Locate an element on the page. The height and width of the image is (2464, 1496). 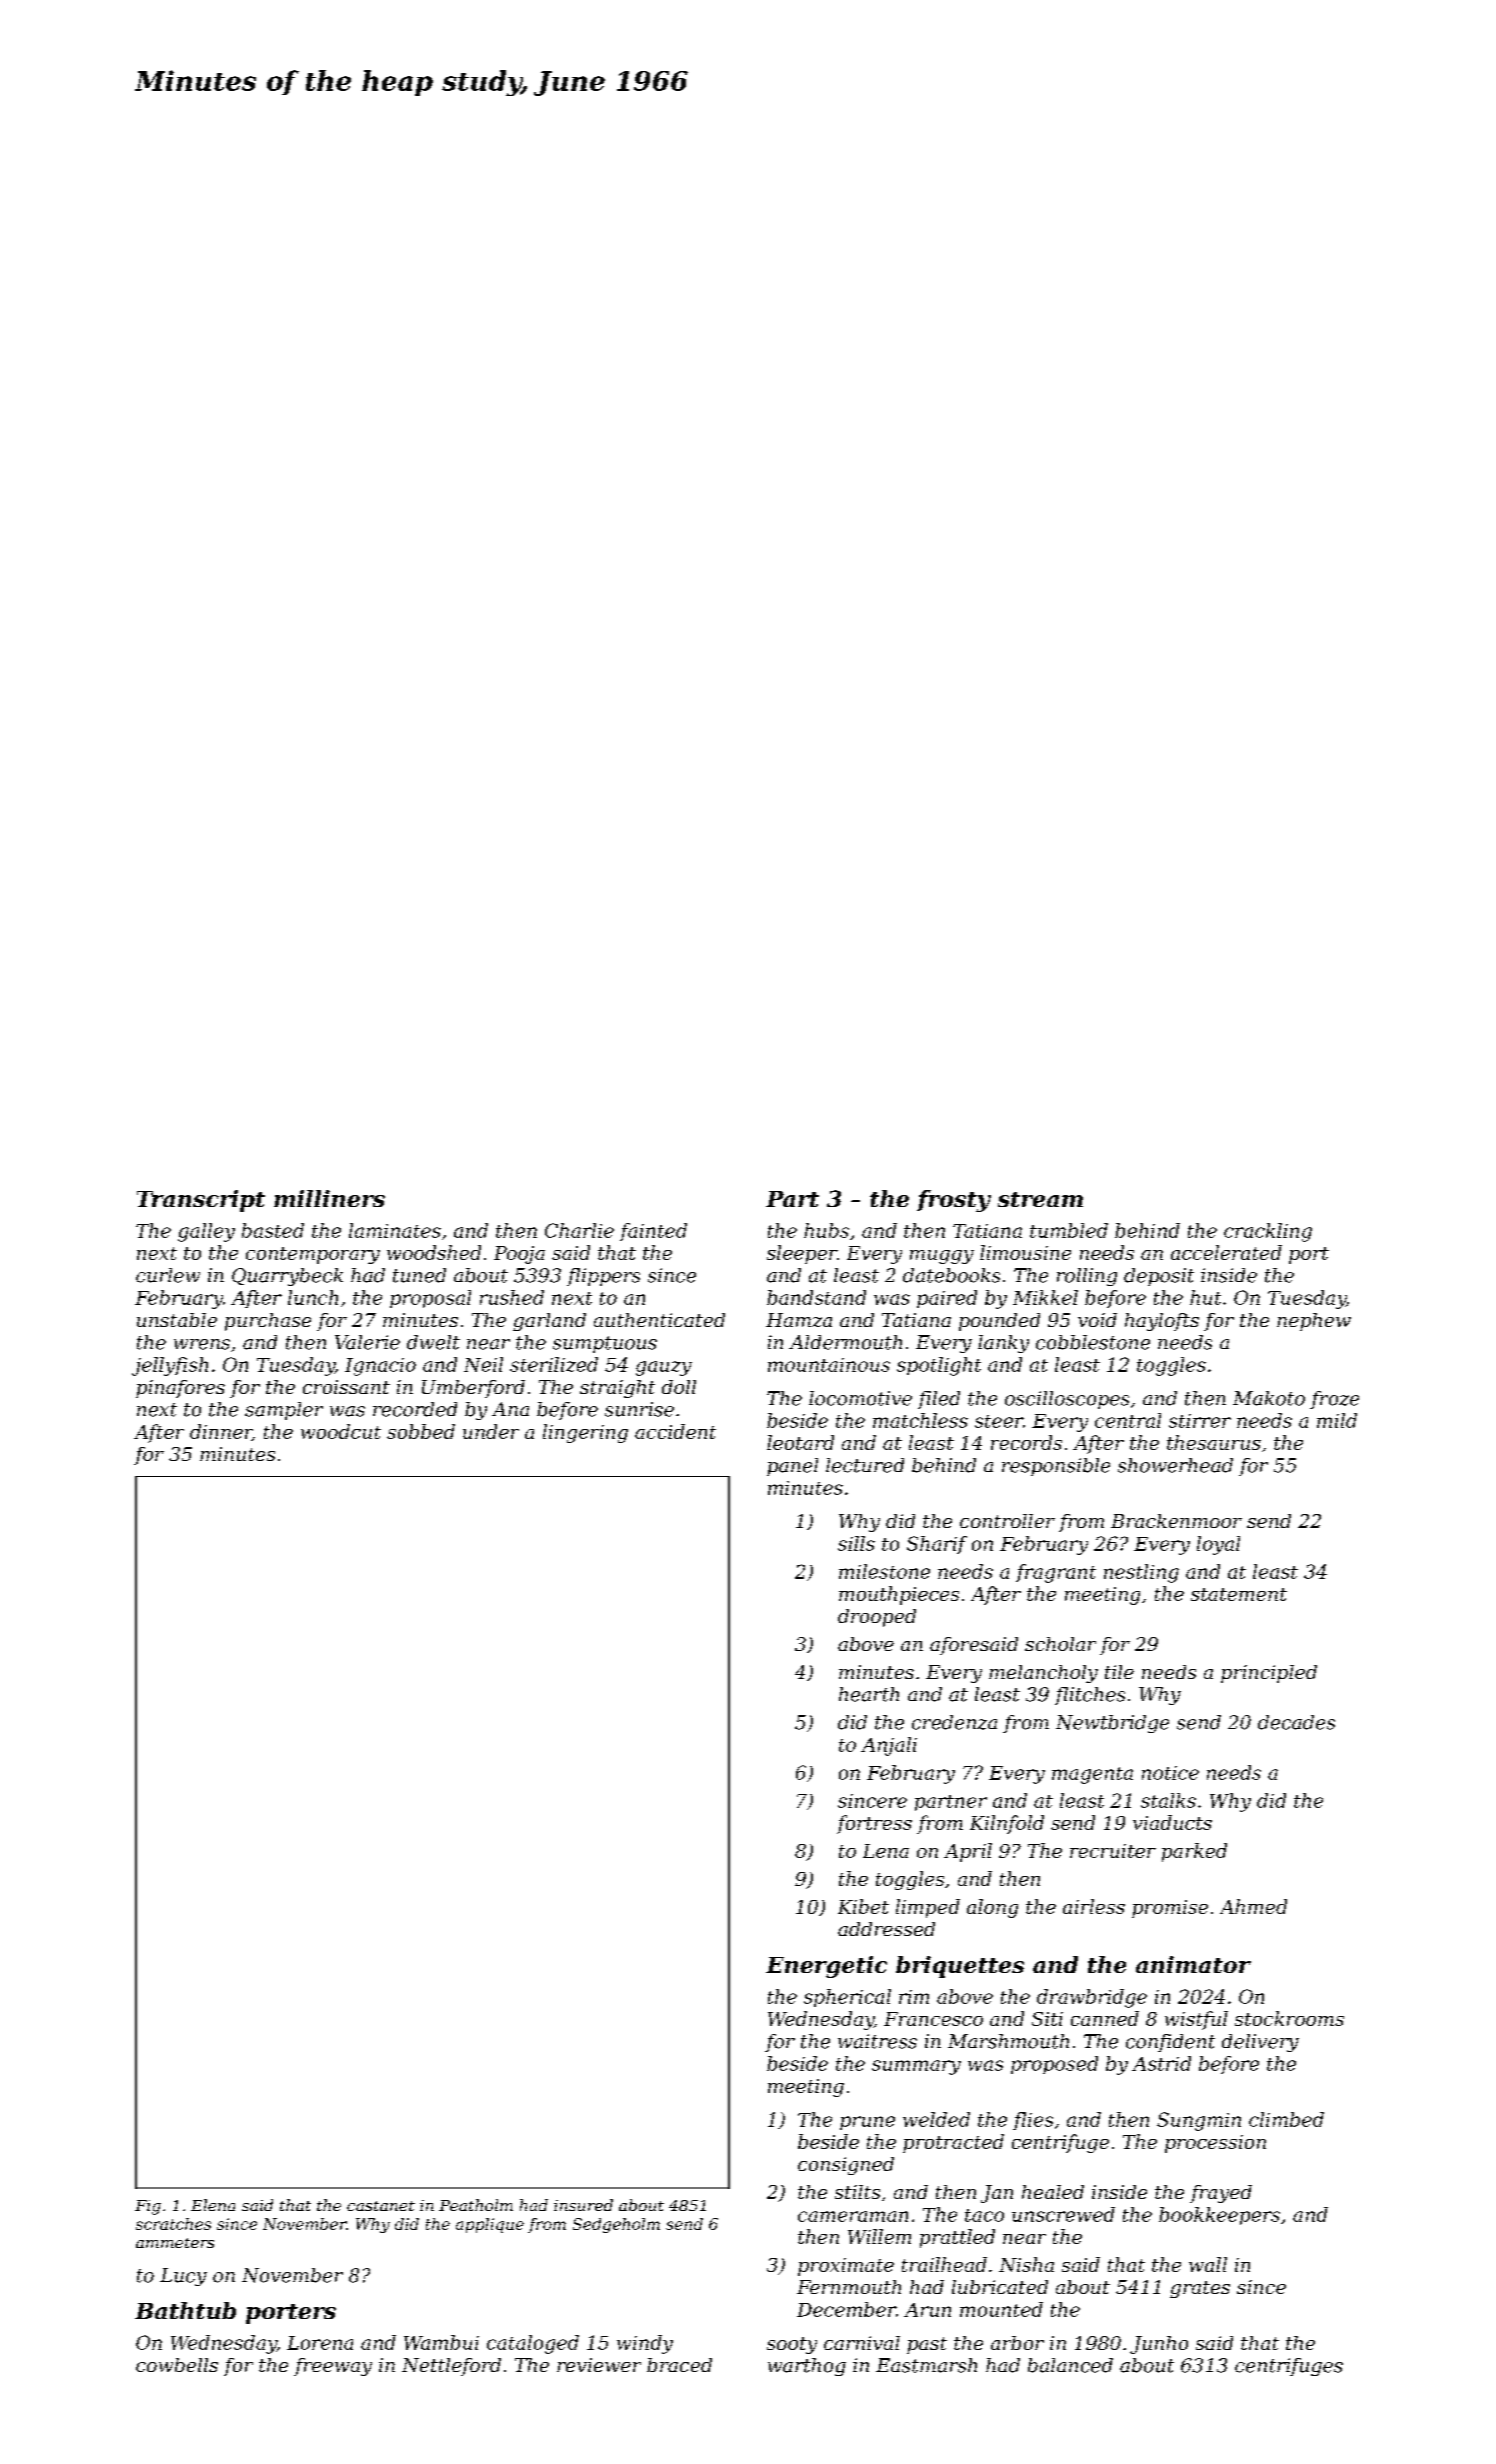
dinner is located at coordinates (221, 1432).
